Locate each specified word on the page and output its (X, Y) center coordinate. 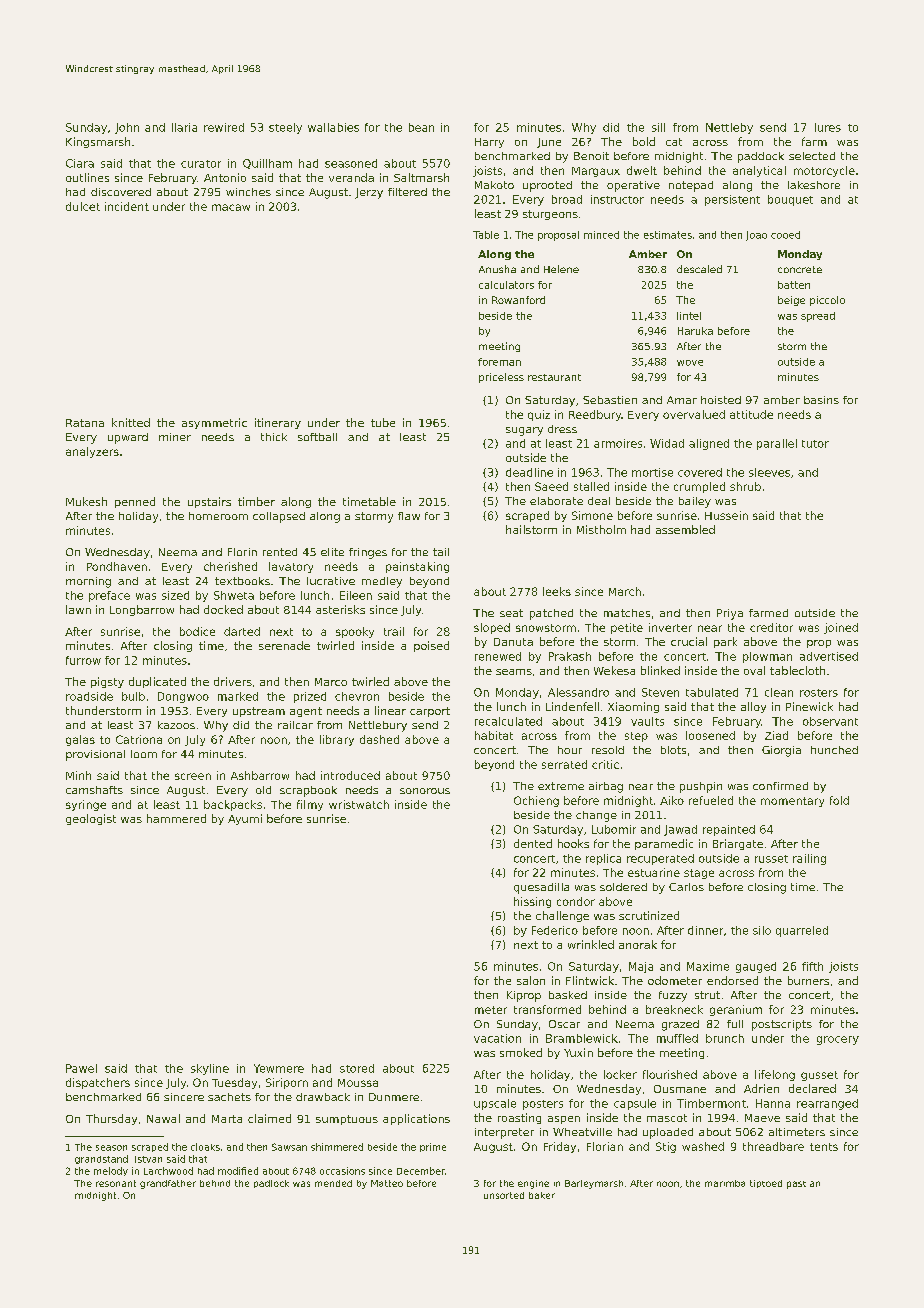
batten (794, 285)
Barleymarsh (594, 1184)
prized (310, 697)
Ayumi (245, 819)
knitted (131, 422)
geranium (736, 1010)
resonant (116, 1183)
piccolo (827, 301)
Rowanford (518, 300)
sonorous (425, 791)
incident (127, 206)
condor (576, 901)
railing (809, 859)
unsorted (504, 1195)
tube (383, 422)
